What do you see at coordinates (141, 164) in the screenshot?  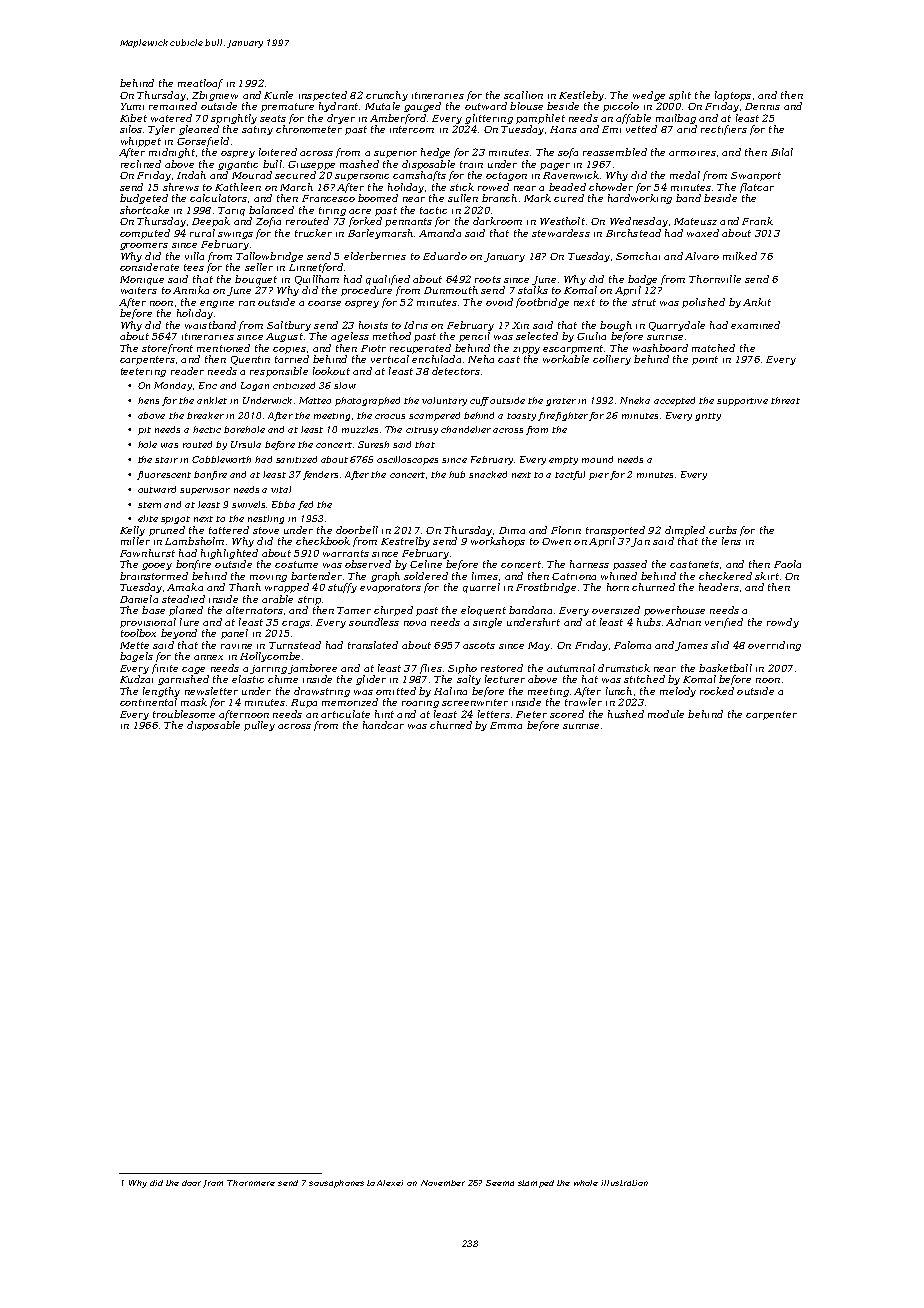 I see `reclined` at bounding box center [141, 164].
